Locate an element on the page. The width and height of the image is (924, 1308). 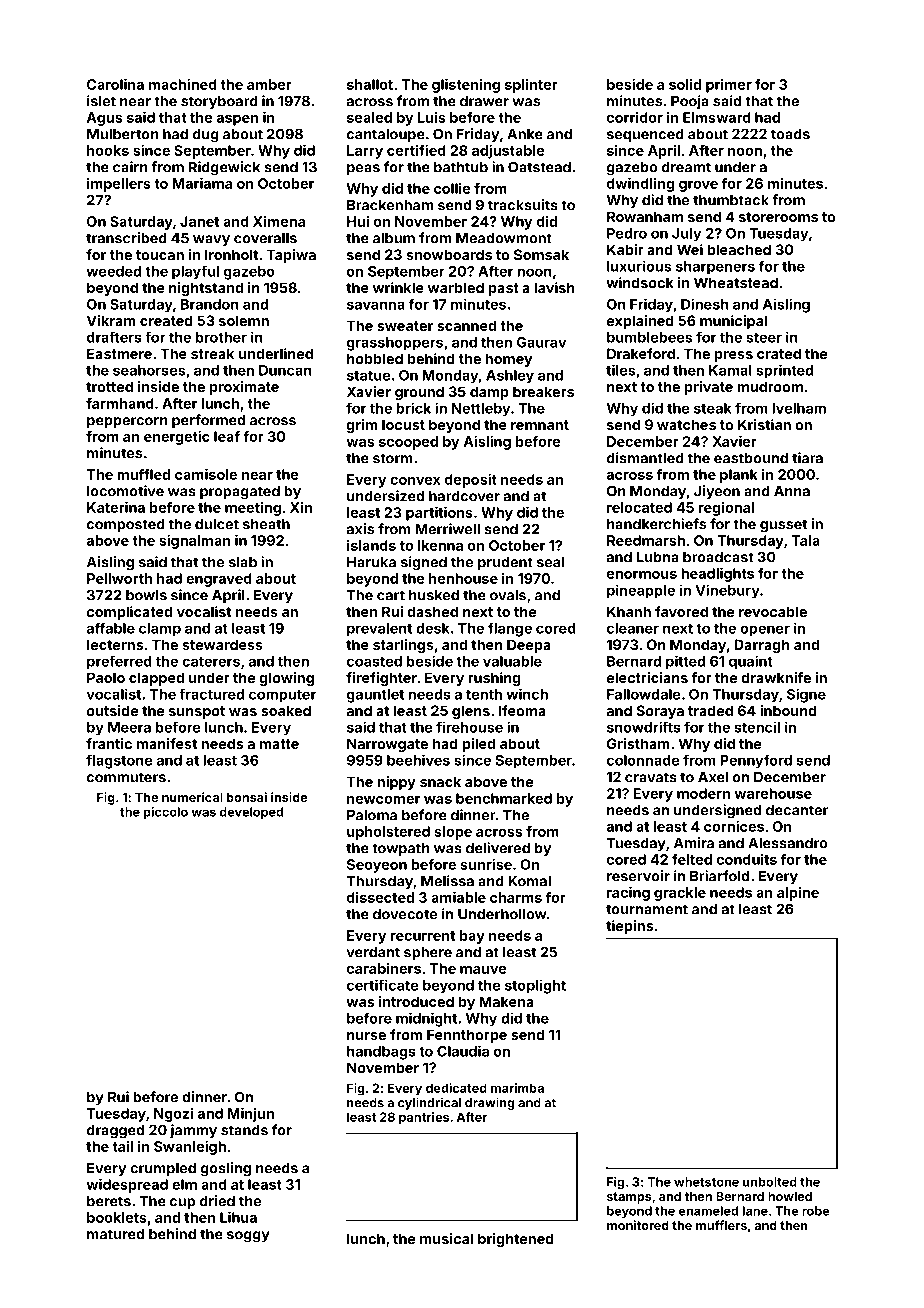
Fennthorpe is located at coordinates (467, 1036).
